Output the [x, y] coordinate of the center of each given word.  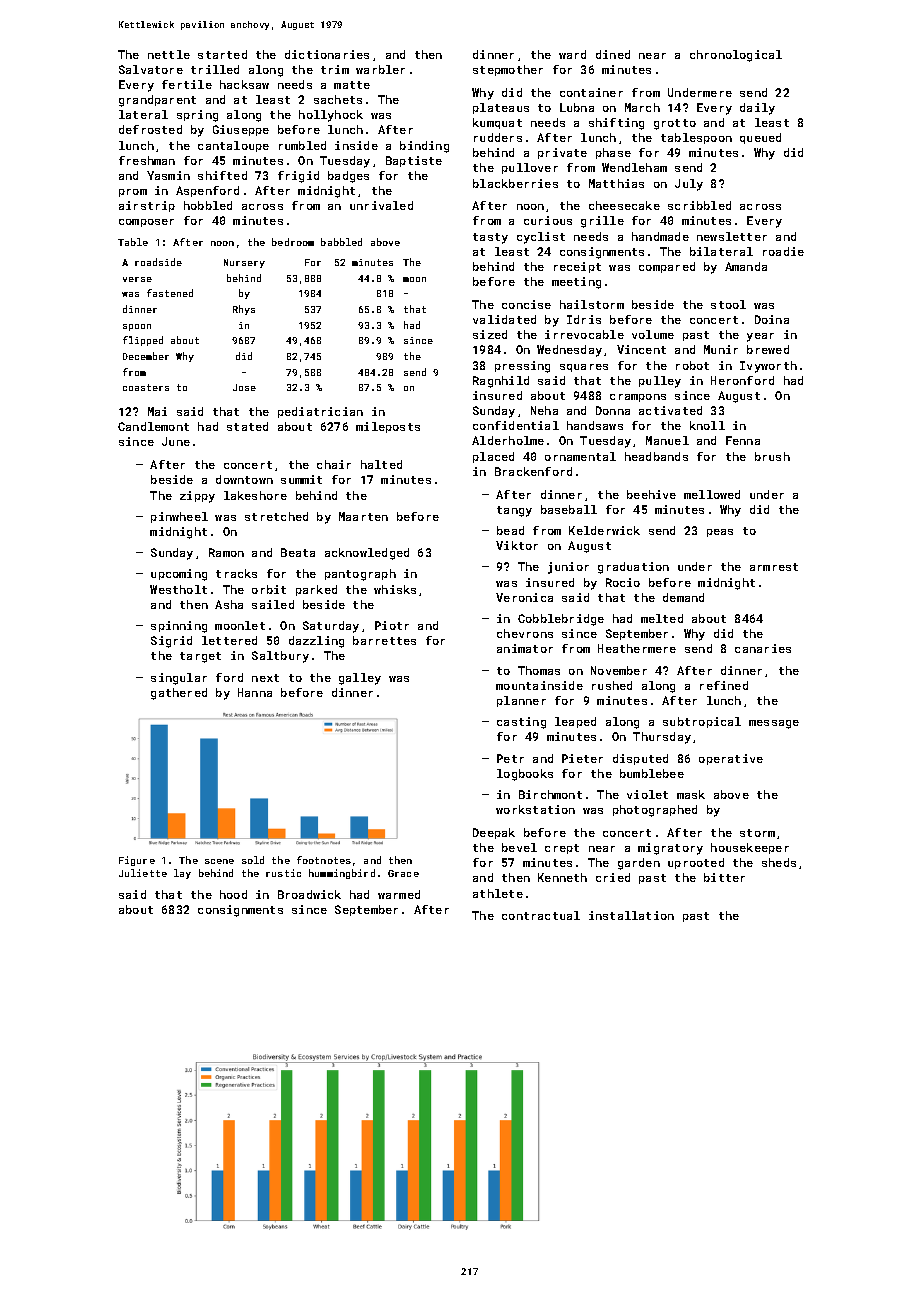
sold [253, 860]
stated [247, 426]
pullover [530, 168]
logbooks [525, 775]
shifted [222, 175]
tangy [514, 511]
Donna [613, 410]
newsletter [732, 236]
